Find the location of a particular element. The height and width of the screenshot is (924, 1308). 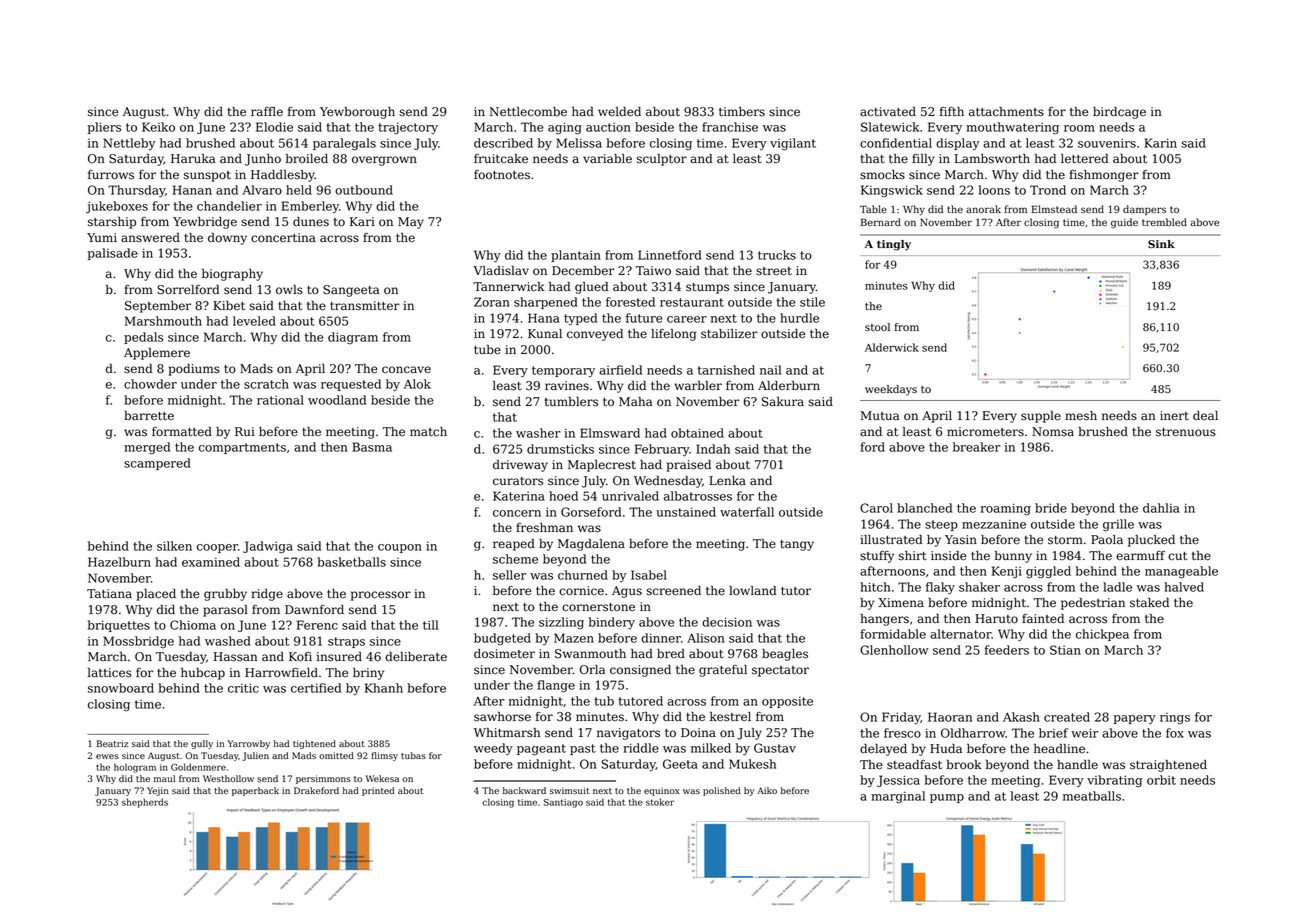

stile is located at coordinates (812, 302).
